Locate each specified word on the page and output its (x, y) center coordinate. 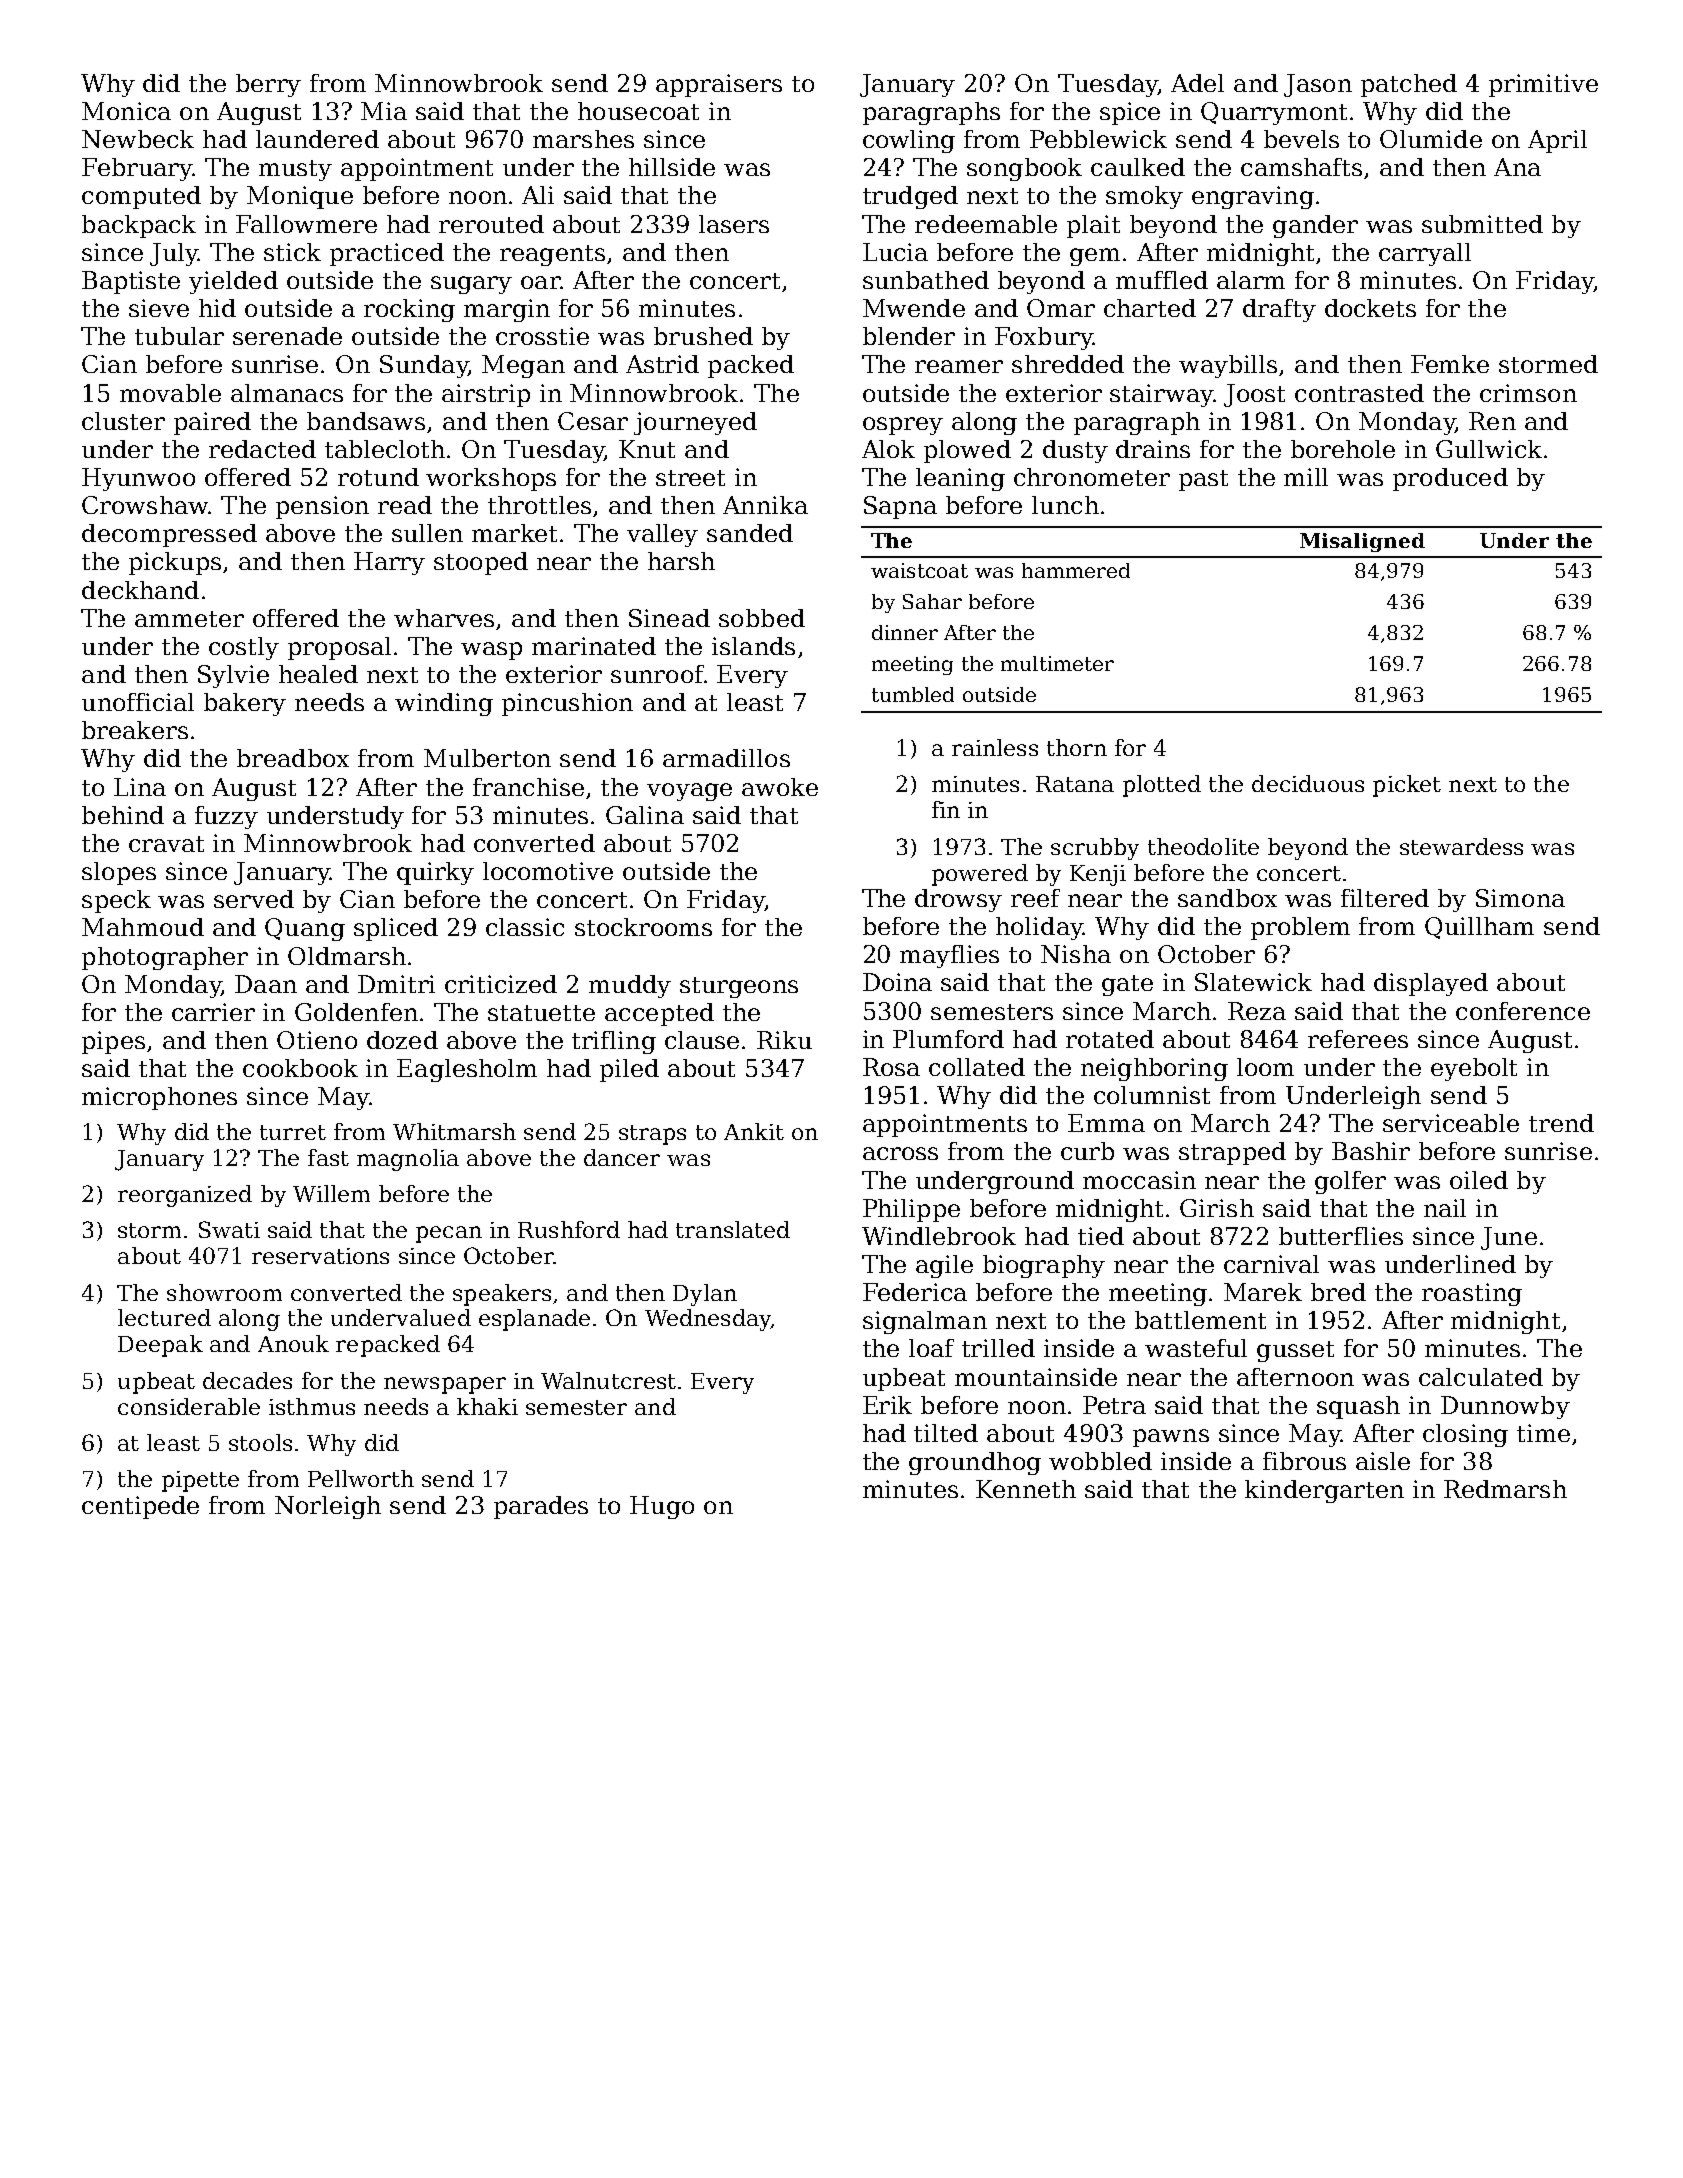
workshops (491, 479)
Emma (1106, 1123)
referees (1358, 1039)
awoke (780, 787)
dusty (1075, 451)
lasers (734, 224)
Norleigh (328, 1507)
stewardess (1461, 846)
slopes (119, 873)
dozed (402, 1040)
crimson (1528, 393)
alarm (1251, 280)
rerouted (491, 224)
